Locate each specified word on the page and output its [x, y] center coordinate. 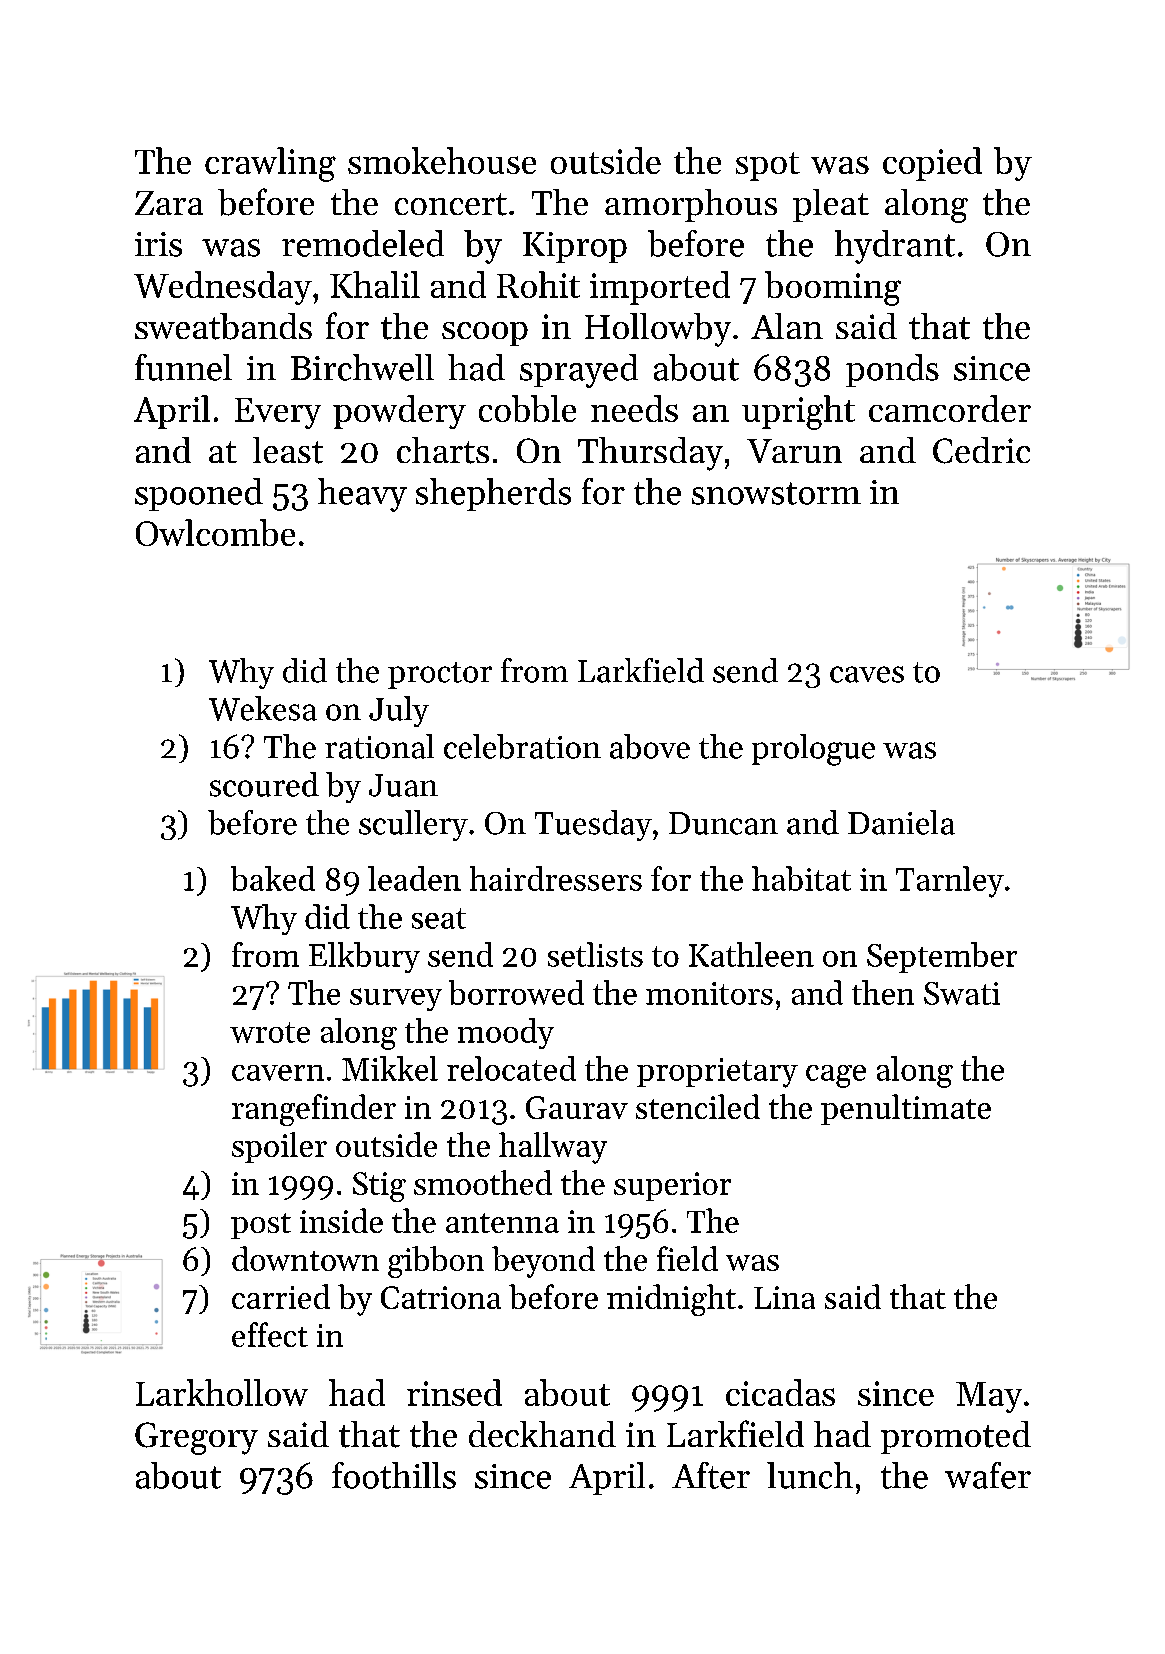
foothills [394, 1475]
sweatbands [223, 326]
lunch [810, 1475]
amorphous [691, 205]
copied [932, 164]
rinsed [454, 1392]
